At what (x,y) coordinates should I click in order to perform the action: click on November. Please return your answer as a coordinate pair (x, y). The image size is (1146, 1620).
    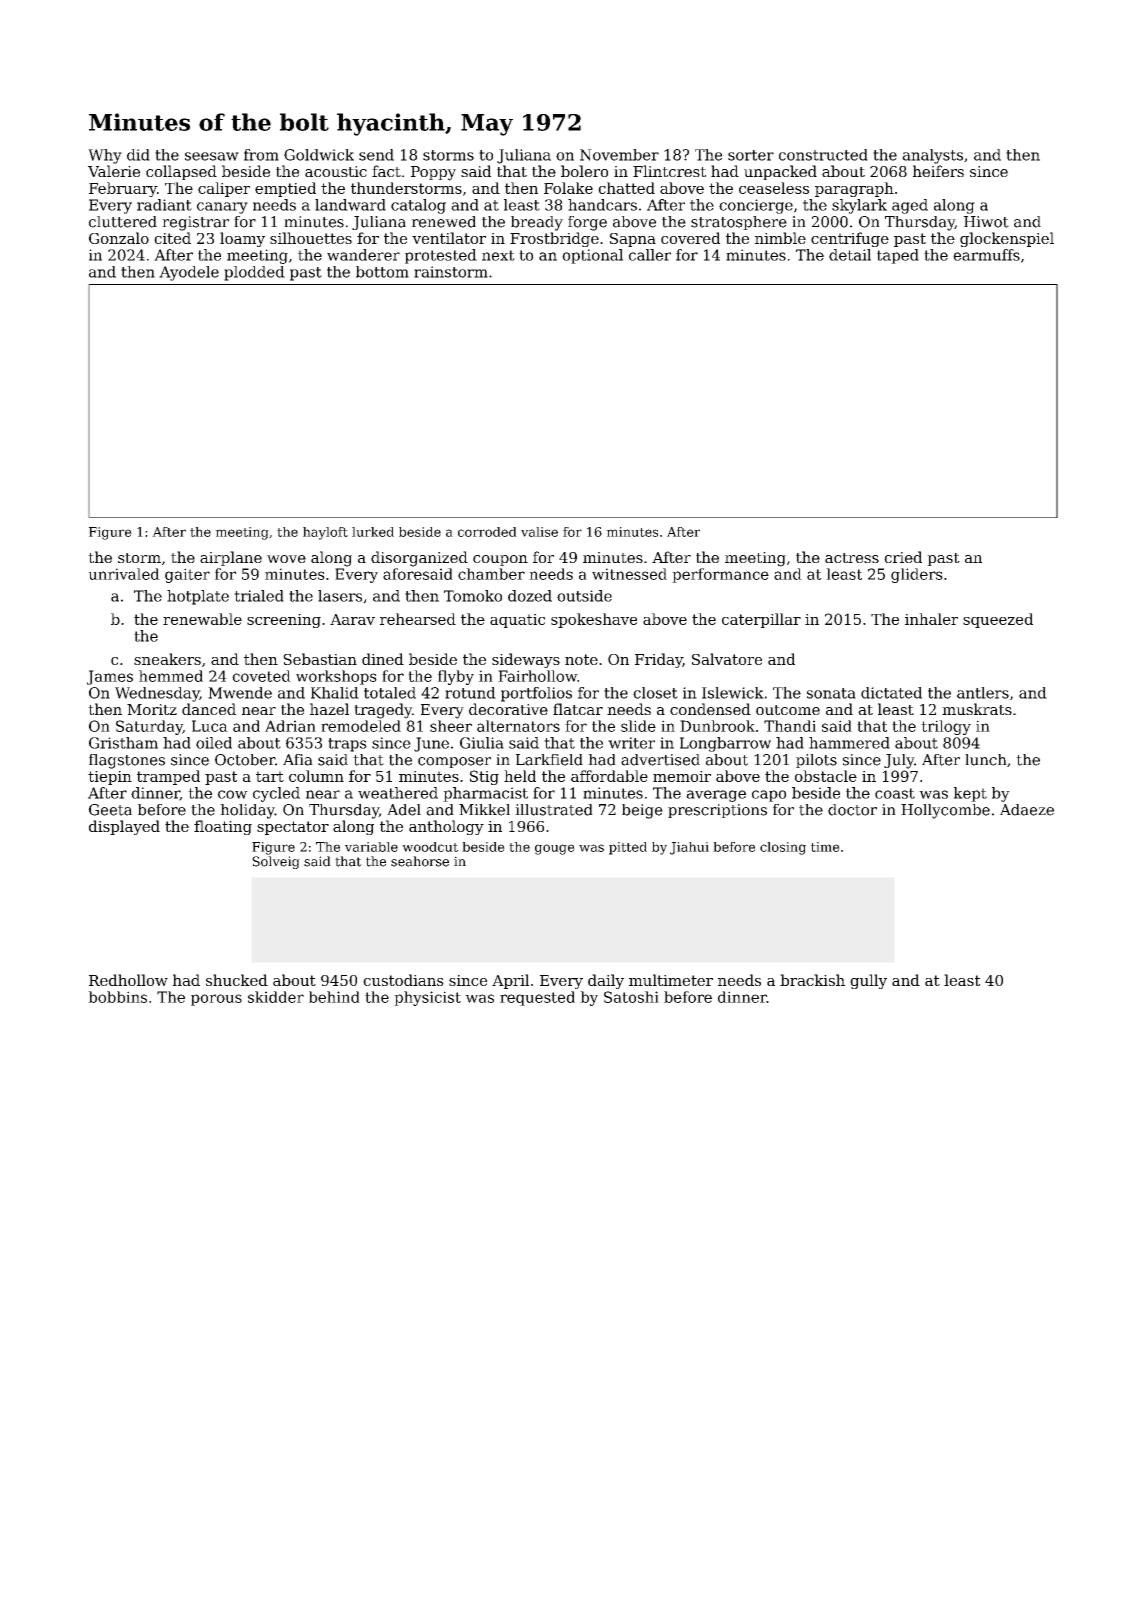
    Looking at the image, I should click on (619, 155).
